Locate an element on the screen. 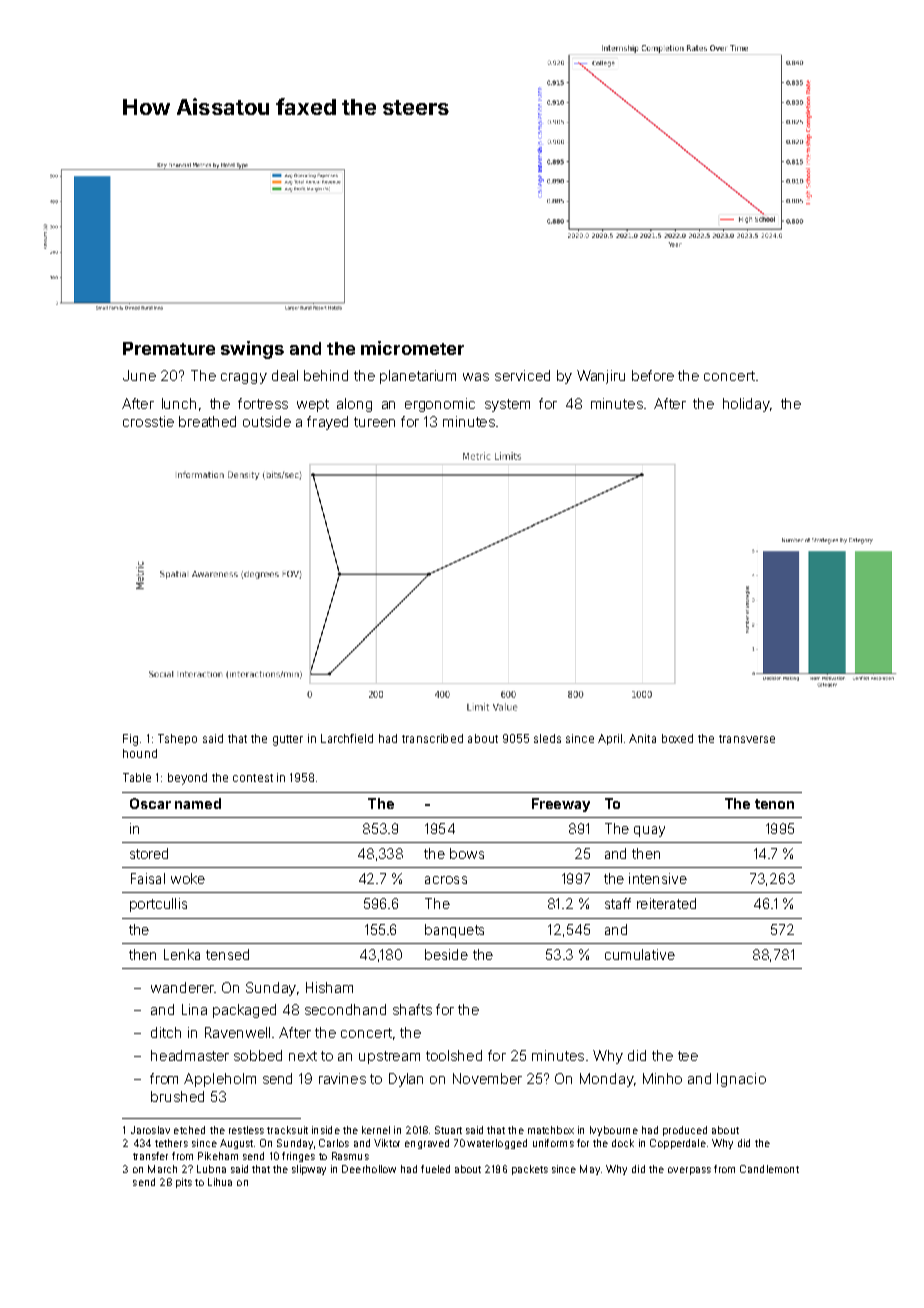  Candlemont is located at coordinates (769, 1169).
